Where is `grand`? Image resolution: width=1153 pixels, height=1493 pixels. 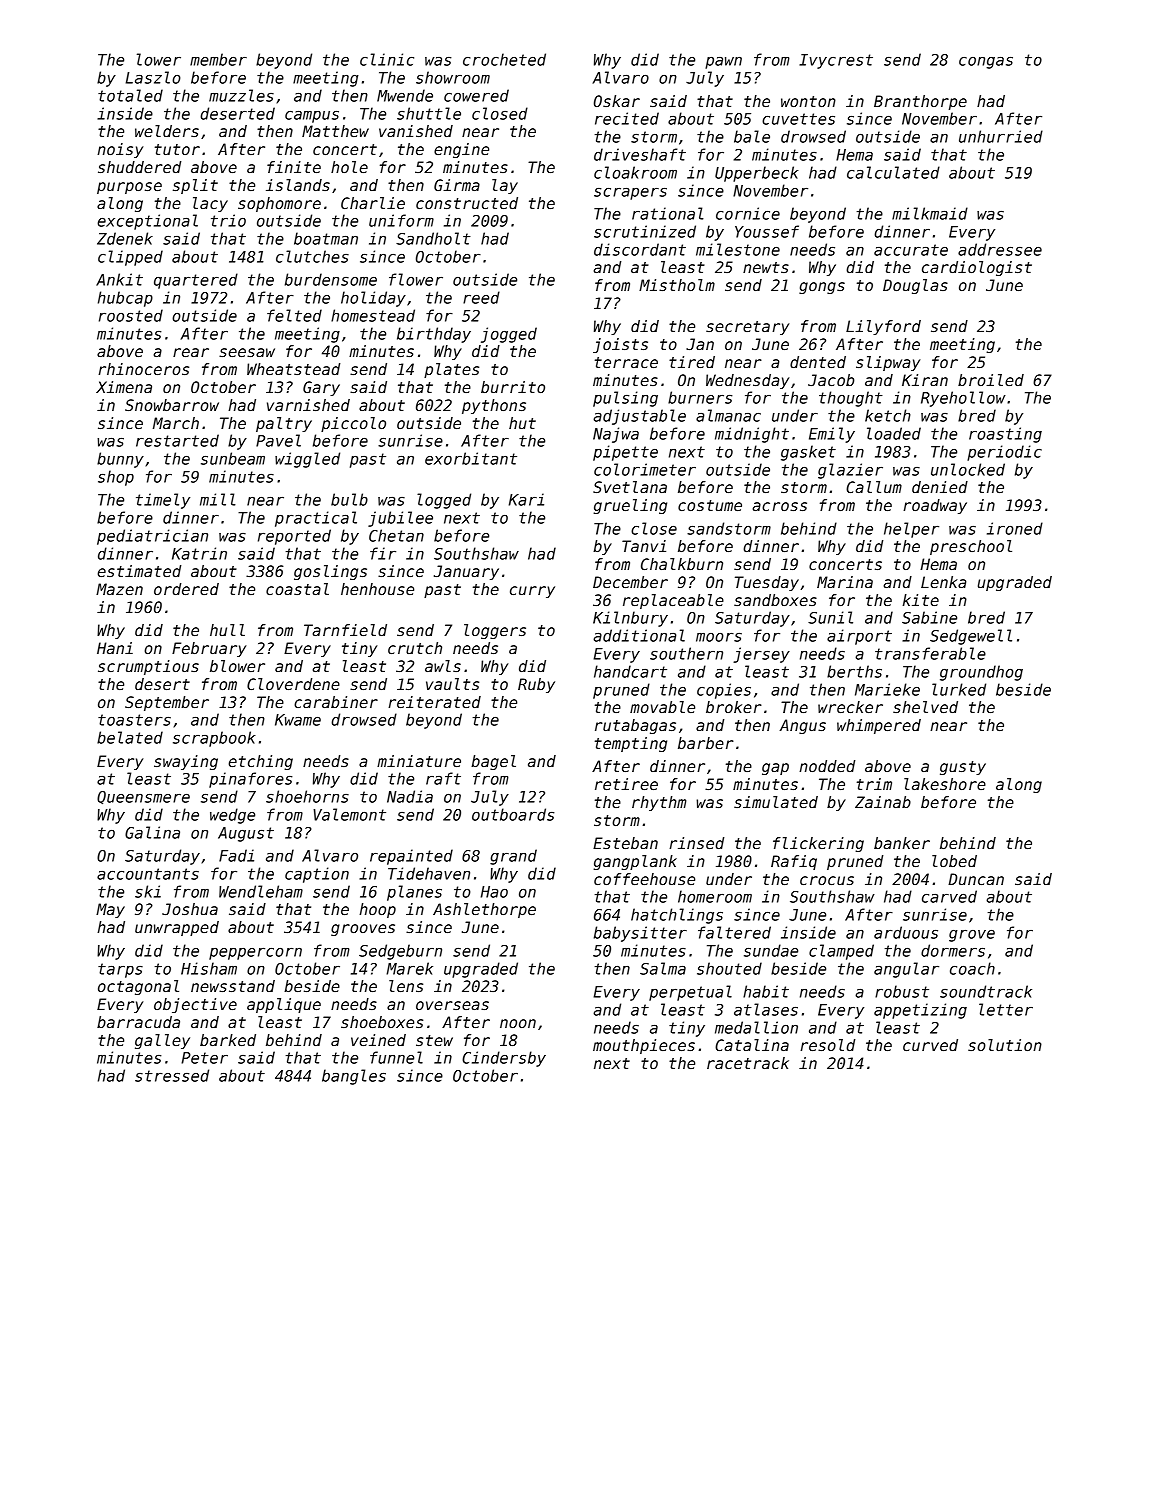
grand is located at coordinates (513, 857).
